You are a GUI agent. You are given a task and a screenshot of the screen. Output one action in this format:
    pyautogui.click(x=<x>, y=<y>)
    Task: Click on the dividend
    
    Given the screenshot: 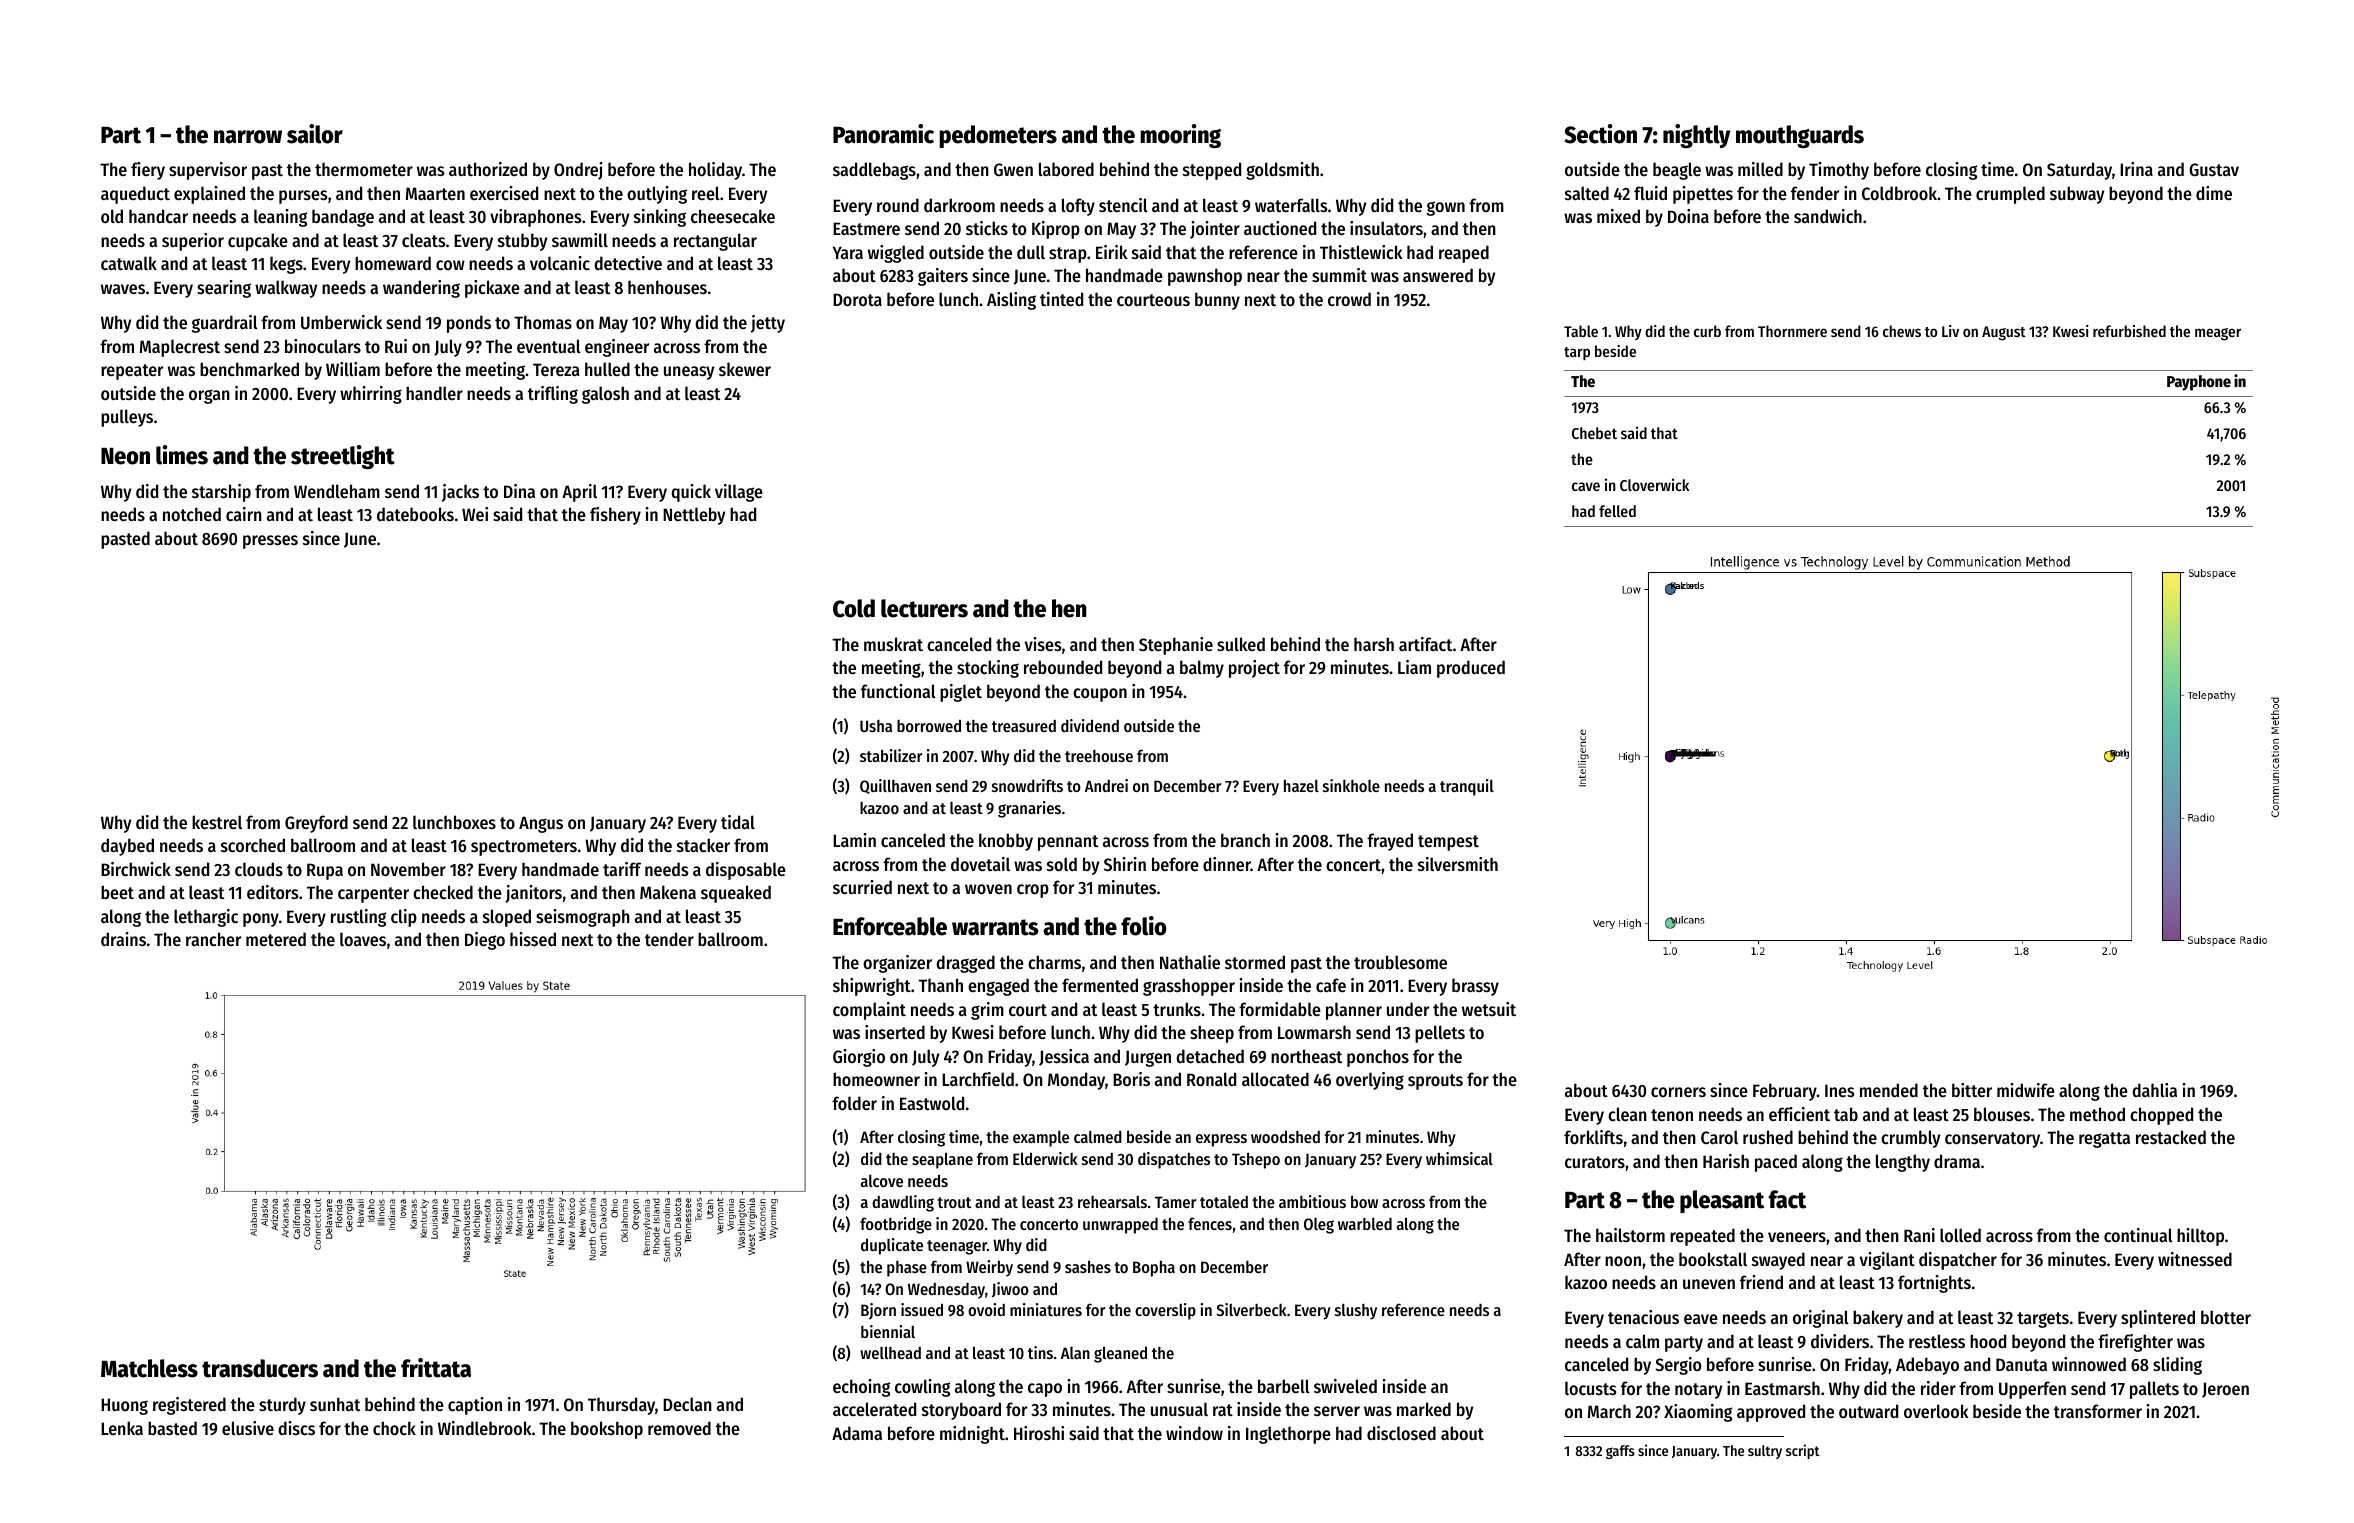 What is the action you would take?
    pyautogui.click(x=1090, y=725)
